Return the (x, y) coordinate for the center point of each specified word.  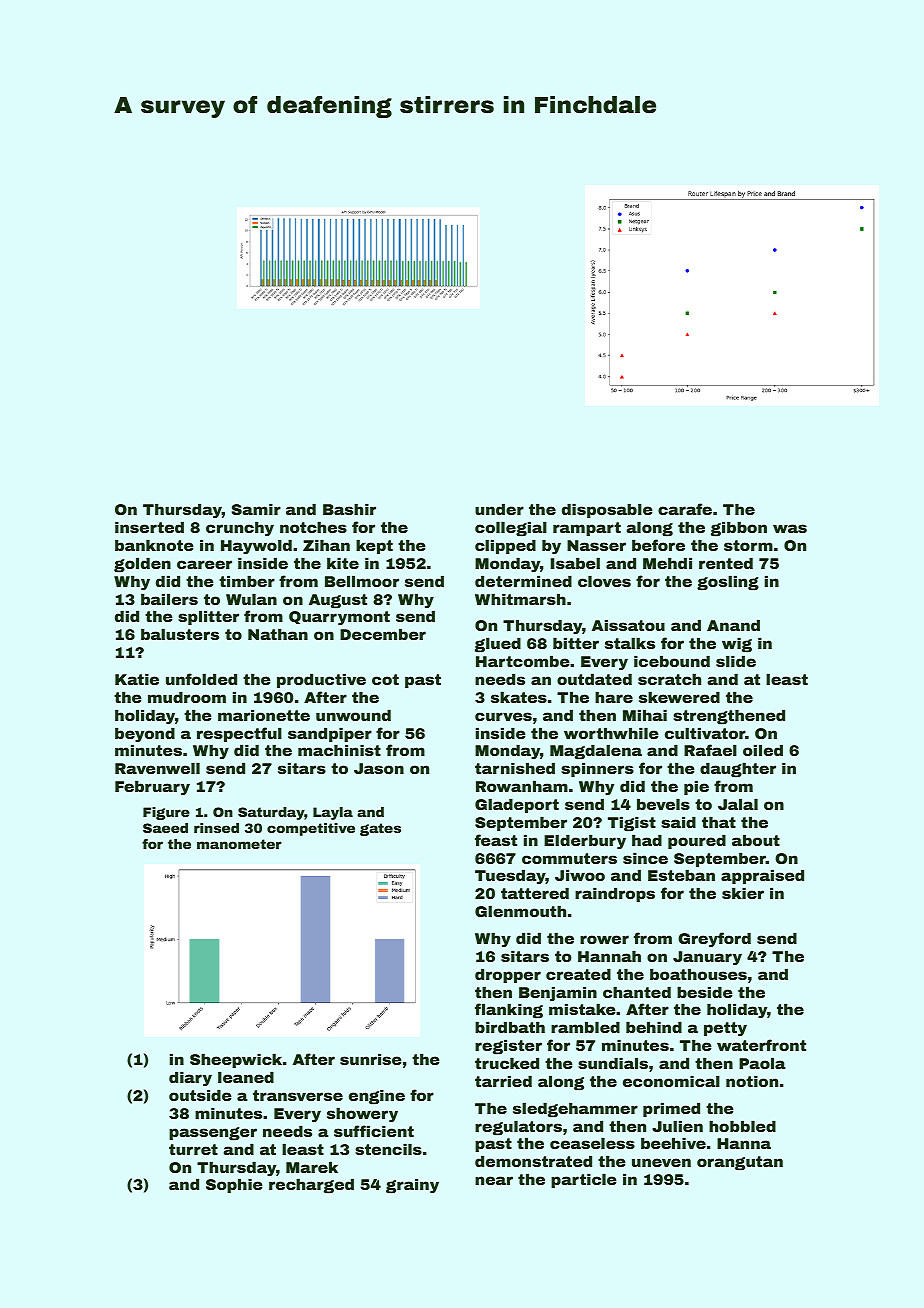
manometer (239, 844)
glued (498, 645)
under (499, 509)
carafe (685, 509)
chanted (637, 992)
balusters (180, 634)
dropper (508, 975)
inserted (149, 527)
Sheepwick (236, 1060)
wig (737, 645)
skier (743, 893)
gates (380, 829)
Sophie (234, 1185)
